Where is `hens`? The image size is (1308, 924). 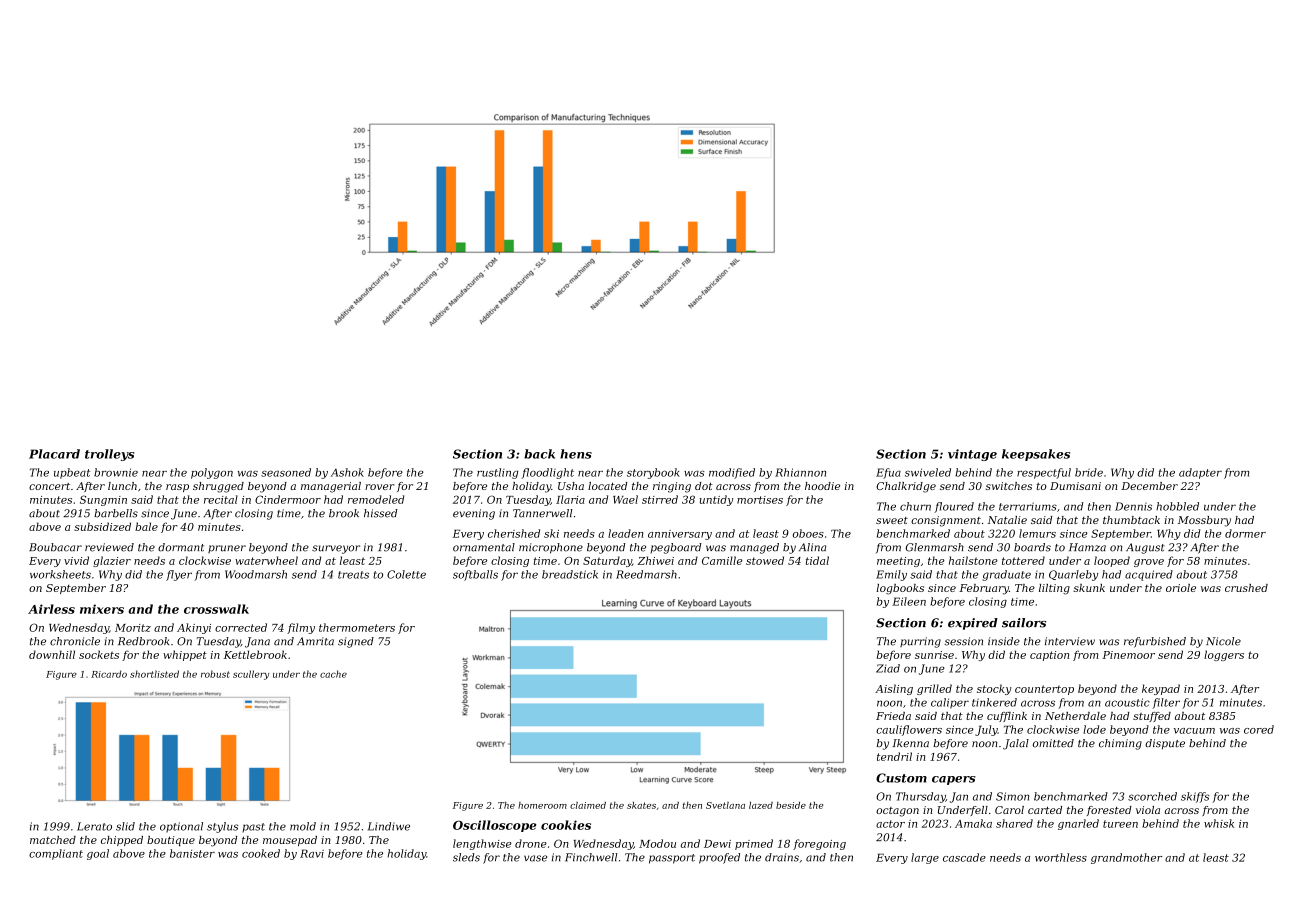
hens is located at coordinates (576, 454).
